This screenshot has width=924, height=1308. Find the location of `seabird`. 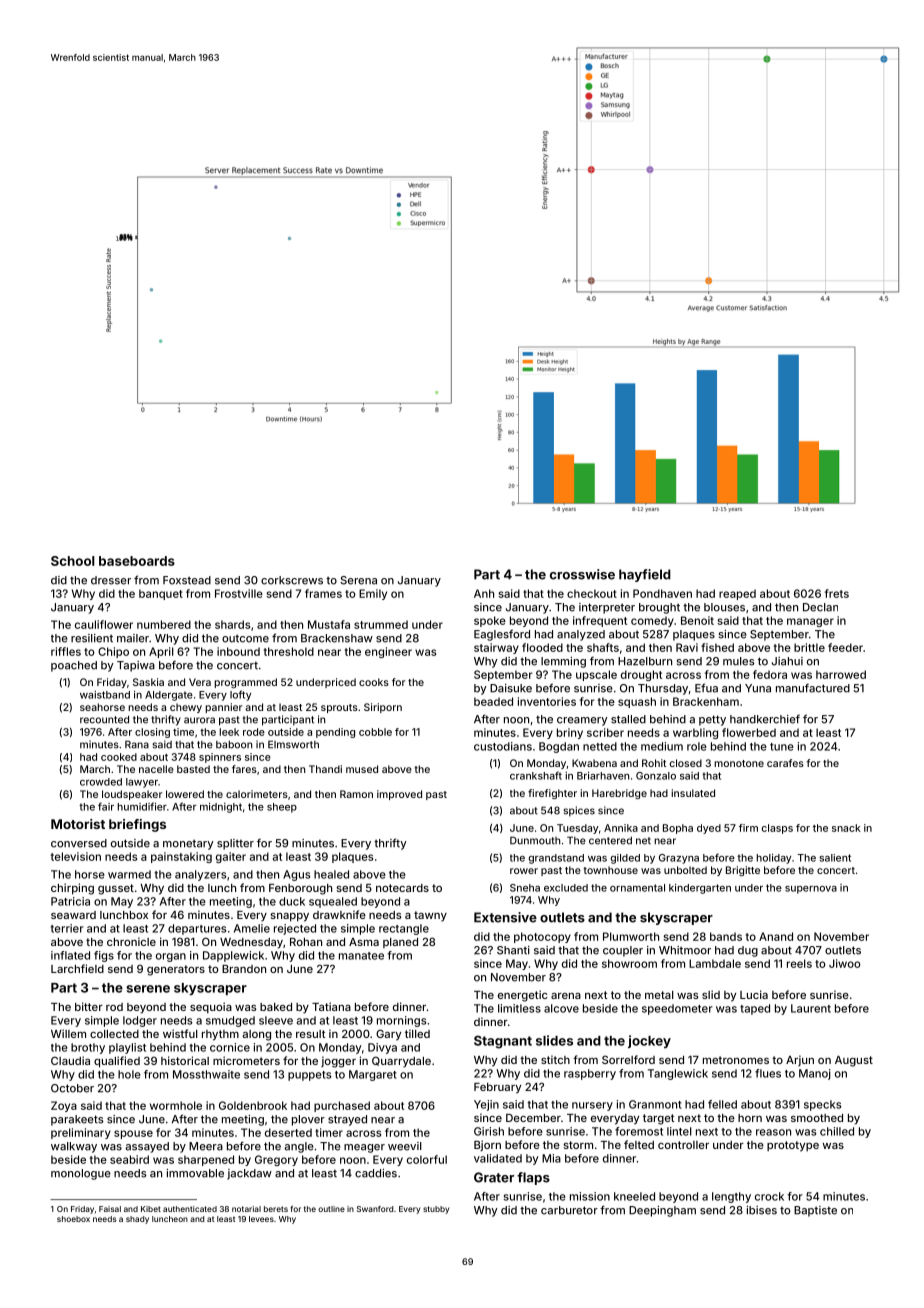

seabird is located at coordinates (129, 1159).
